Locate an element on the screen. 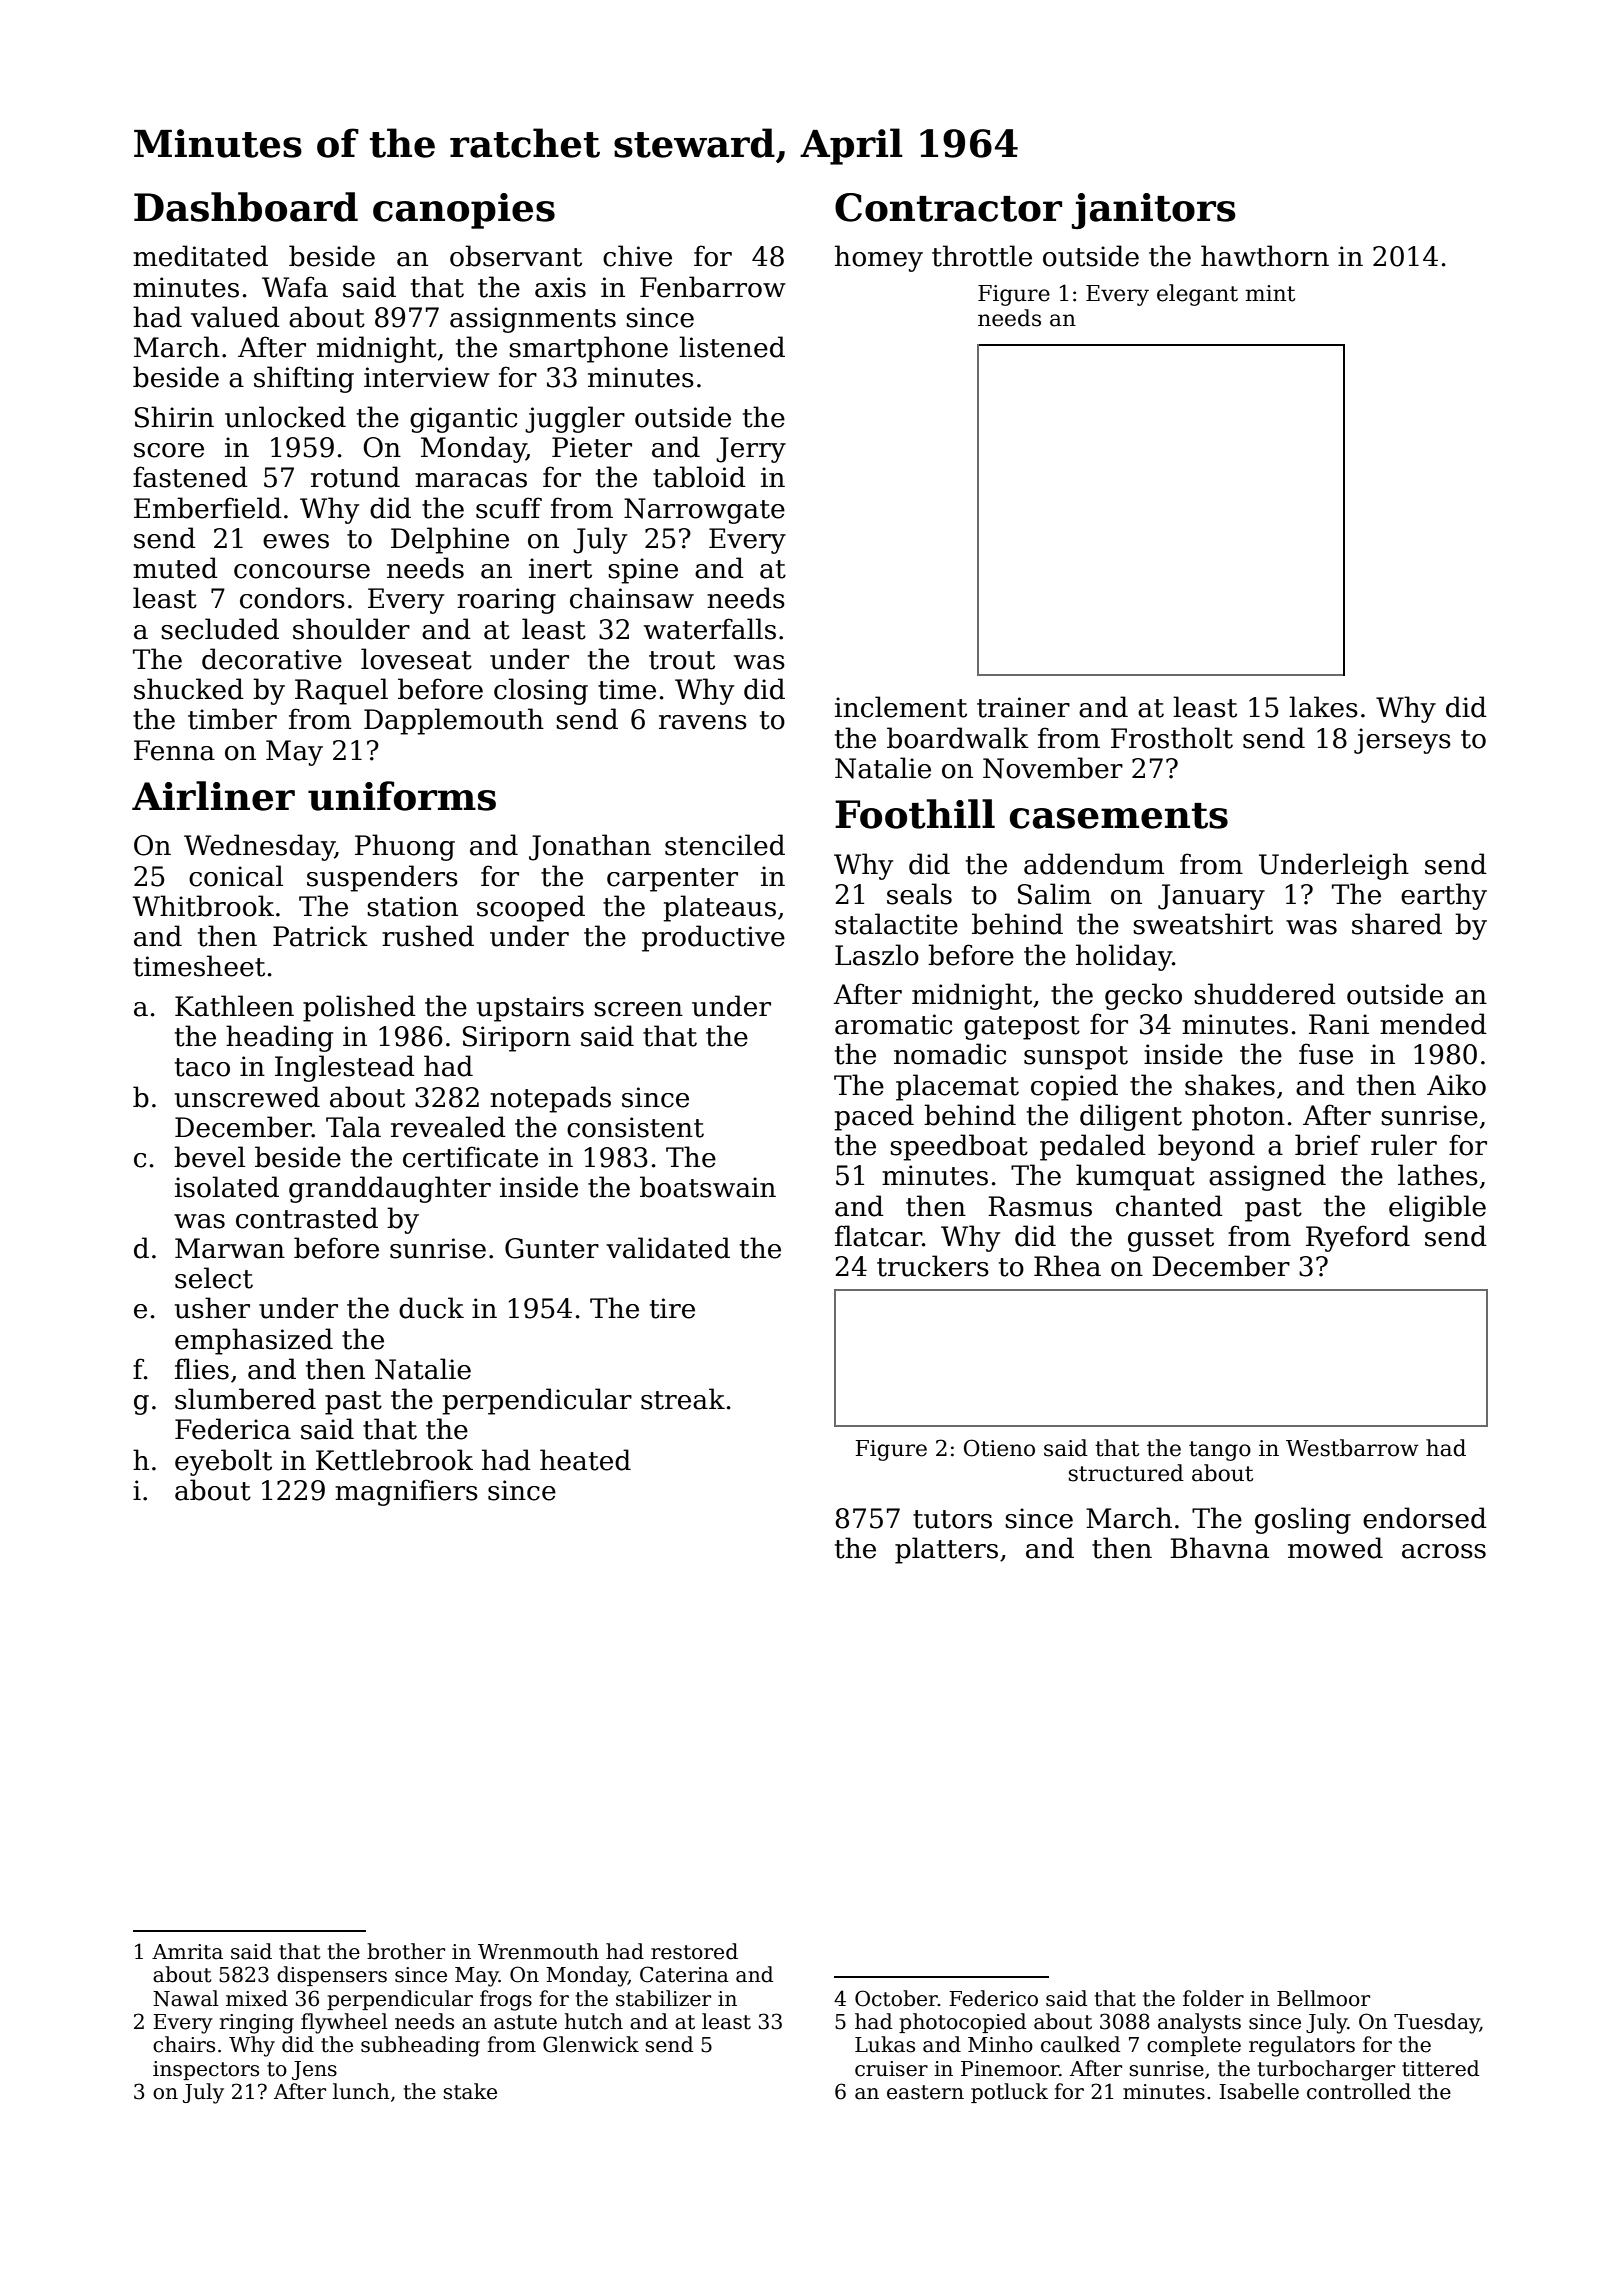  eyebolt is located at coordinates (223, 1462).
